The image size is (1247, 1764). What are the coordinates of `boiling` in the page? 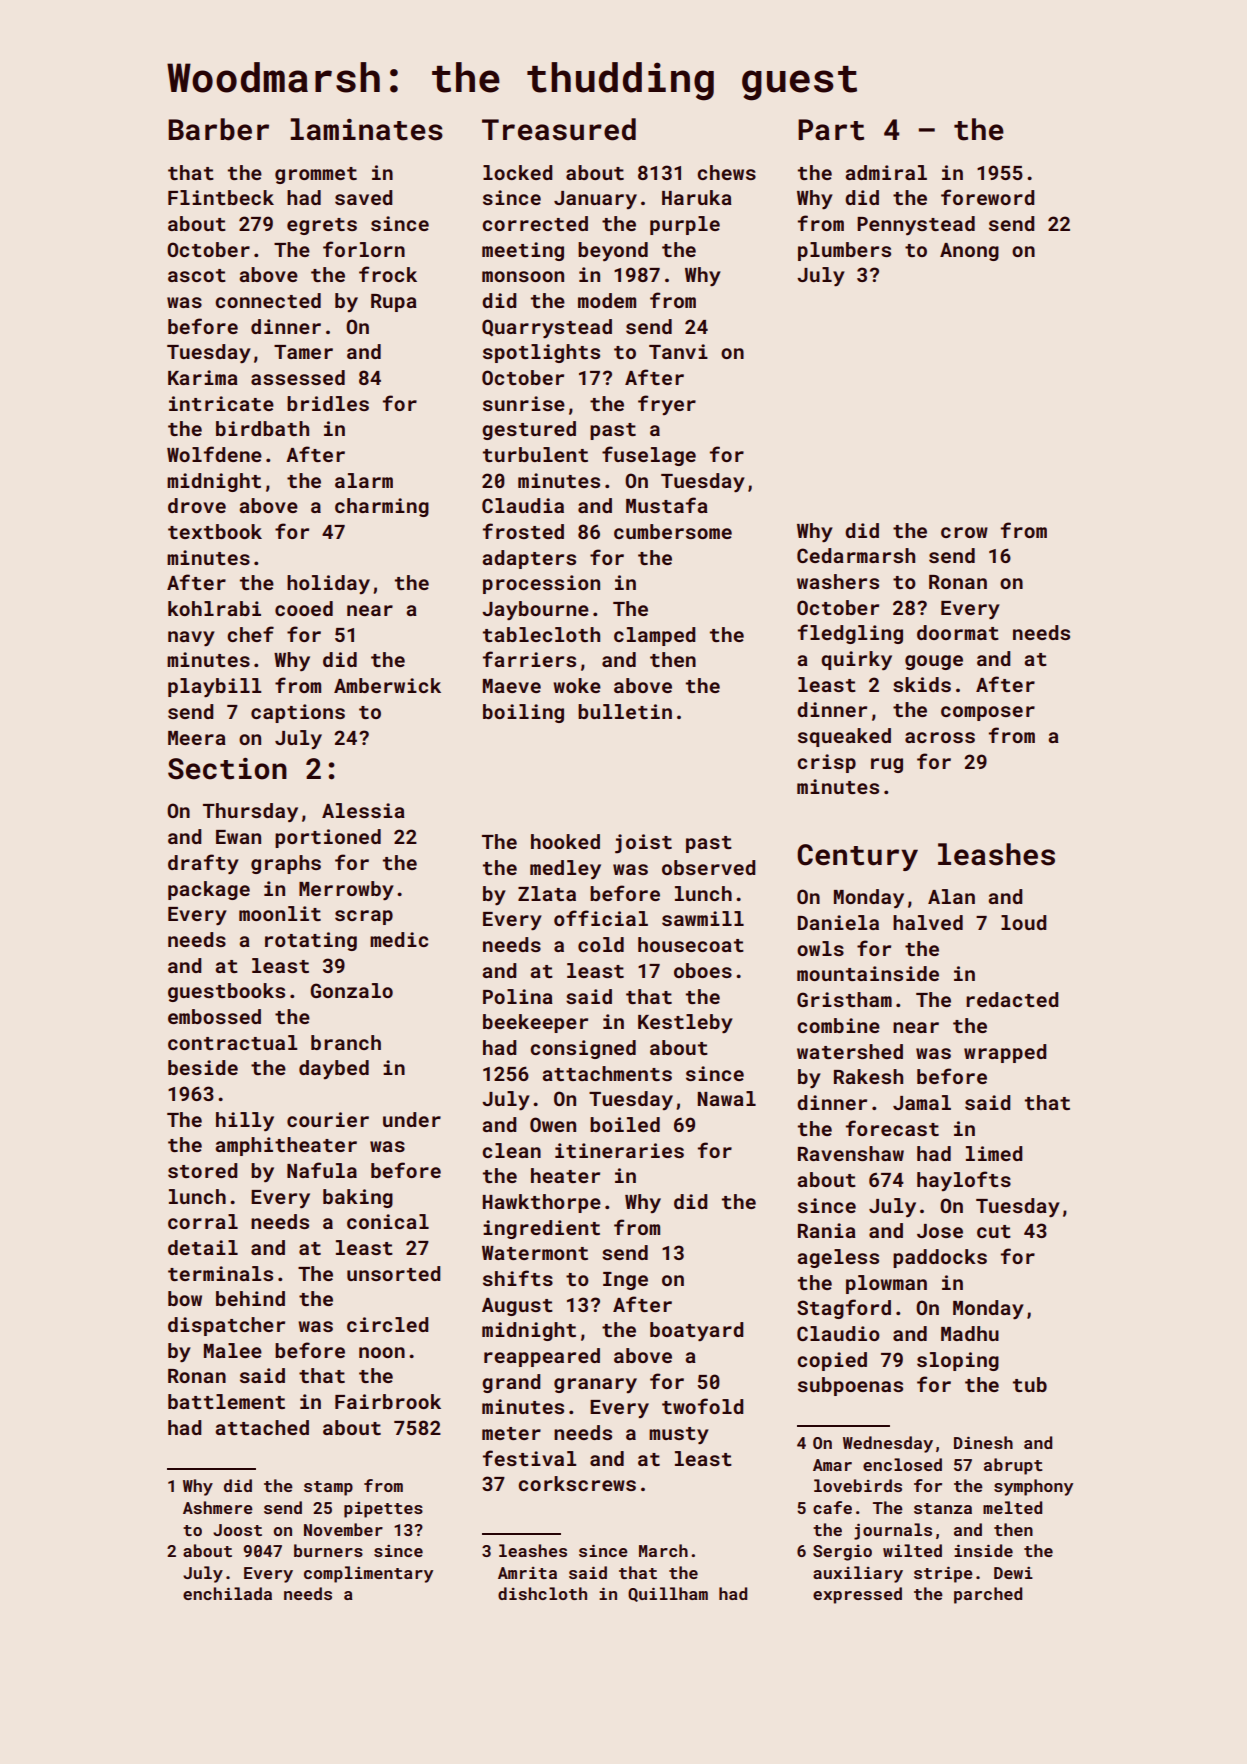 It's located at (523, 713).
